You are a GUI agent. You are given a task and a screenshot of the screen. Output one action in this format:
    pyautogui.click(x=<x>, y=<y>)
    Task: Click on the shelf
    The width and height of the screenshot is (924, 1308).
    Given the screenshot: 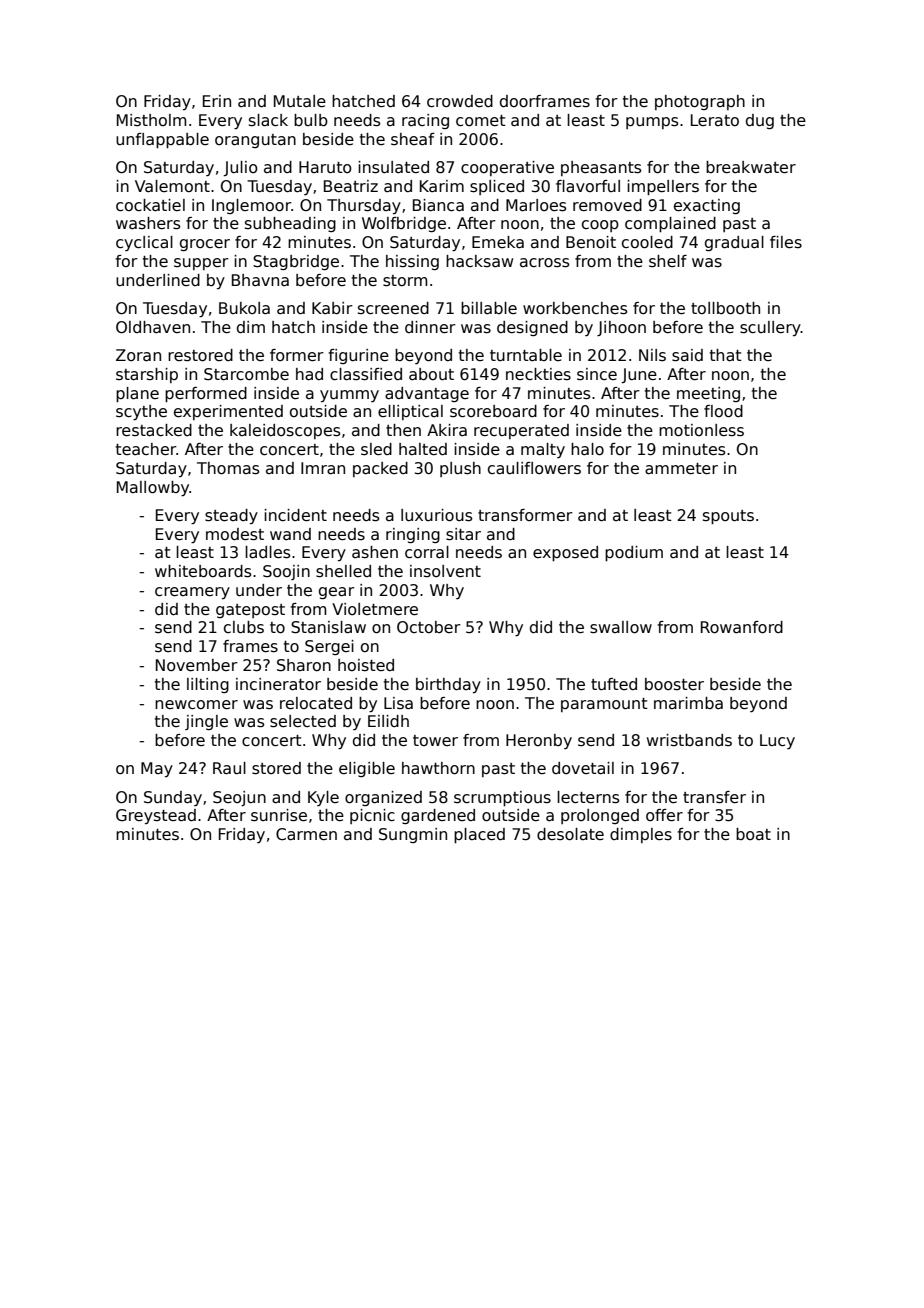 What is the action you would take?
    pyautogui.click(x=668, y=261)
